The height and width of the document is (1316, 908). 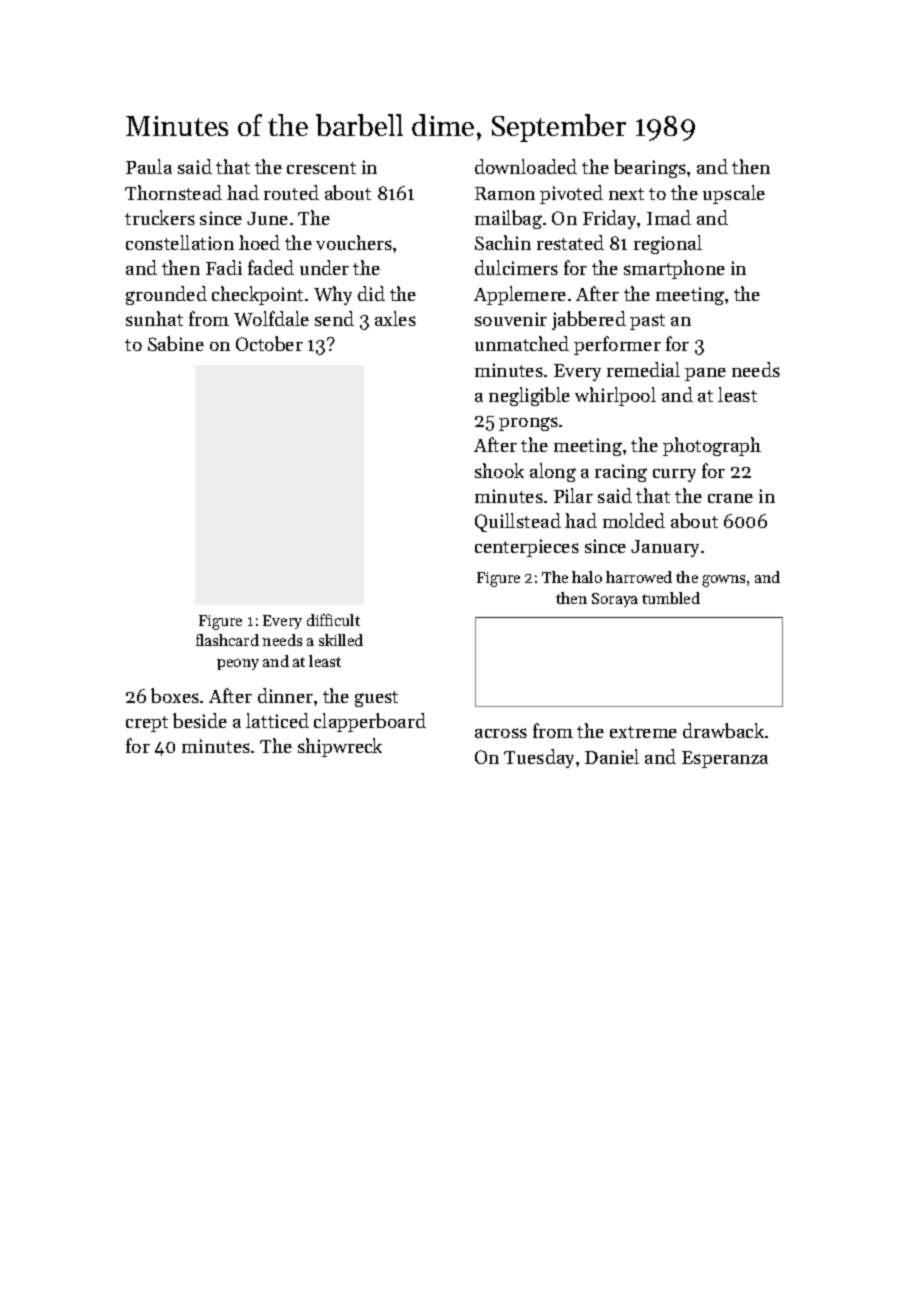 I want to click on Fadi, so click(x=224, y=267).
